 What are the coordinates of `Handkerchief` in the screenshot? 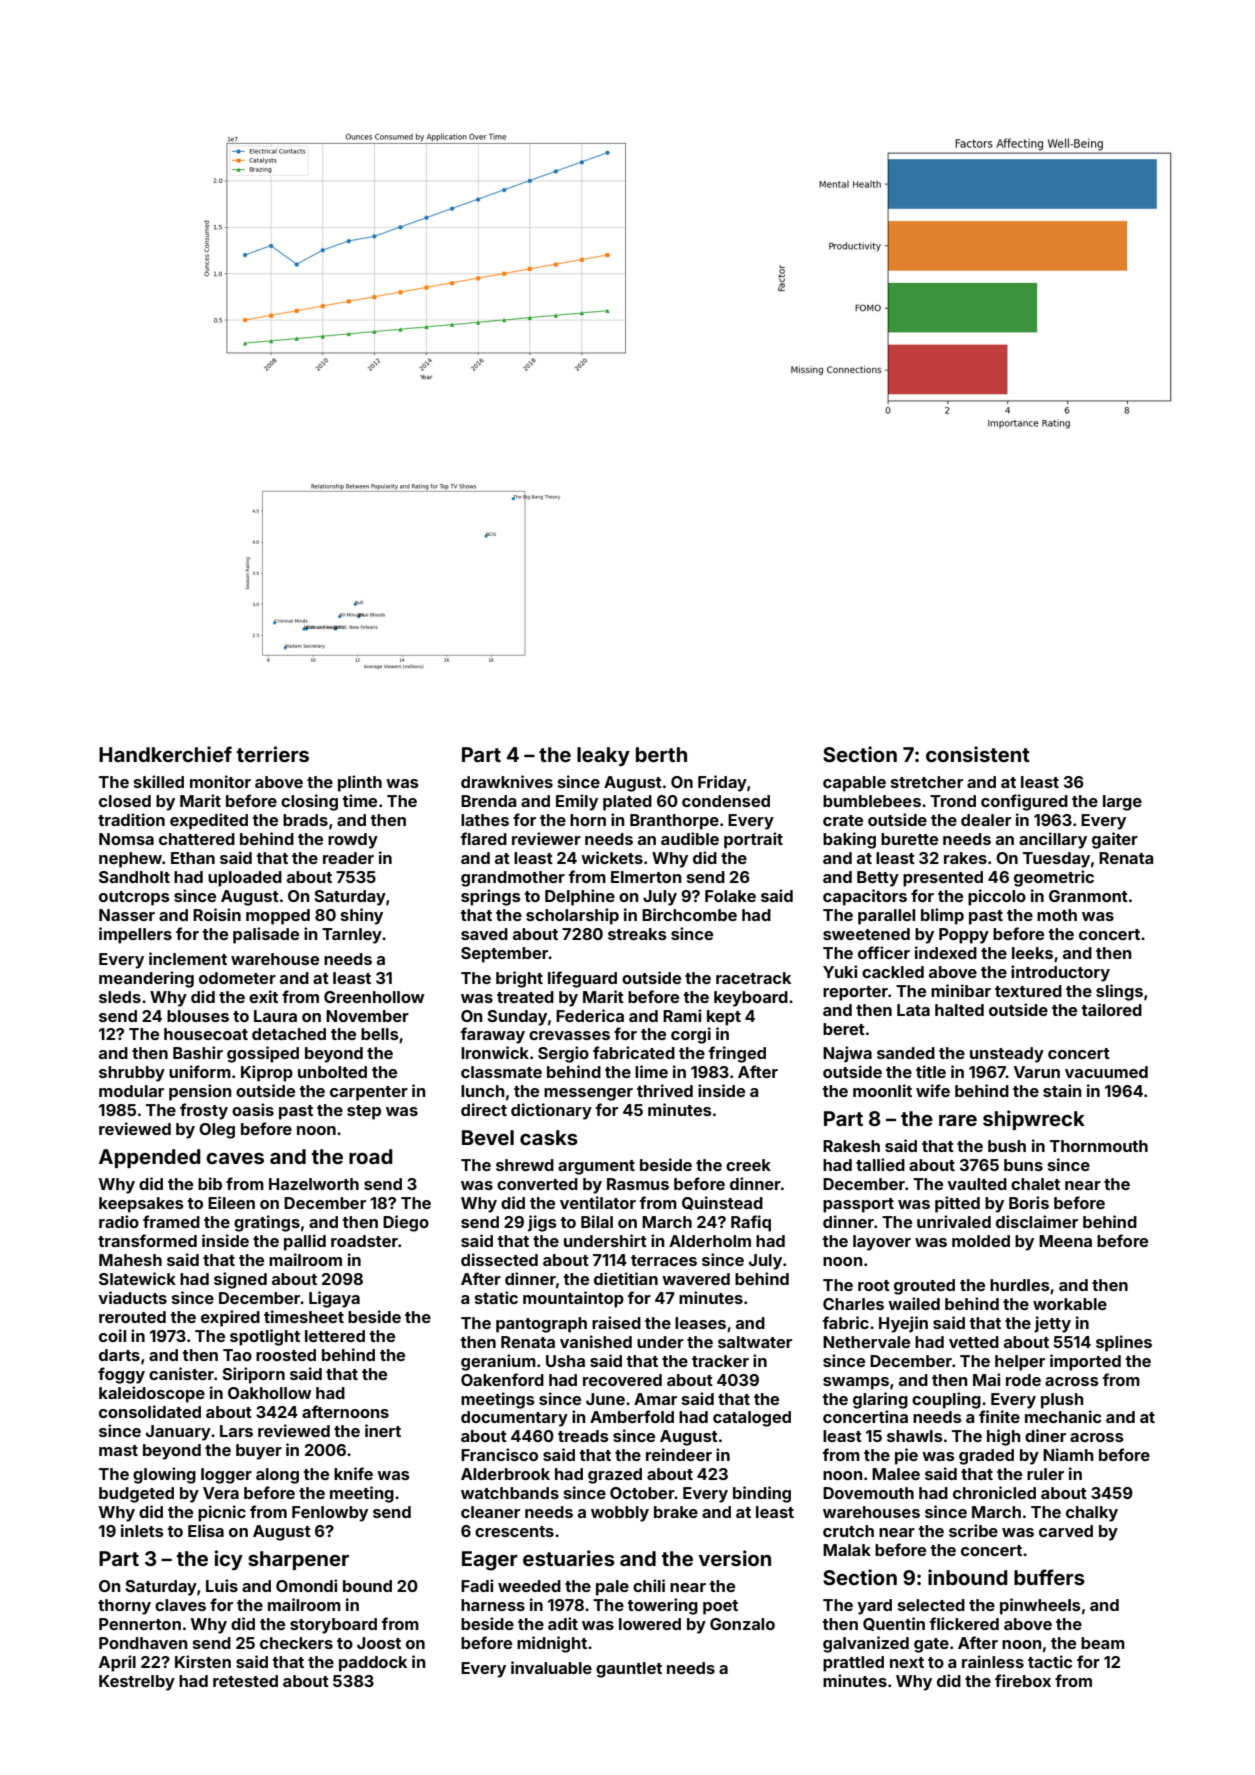 It's located at (165, 754).
